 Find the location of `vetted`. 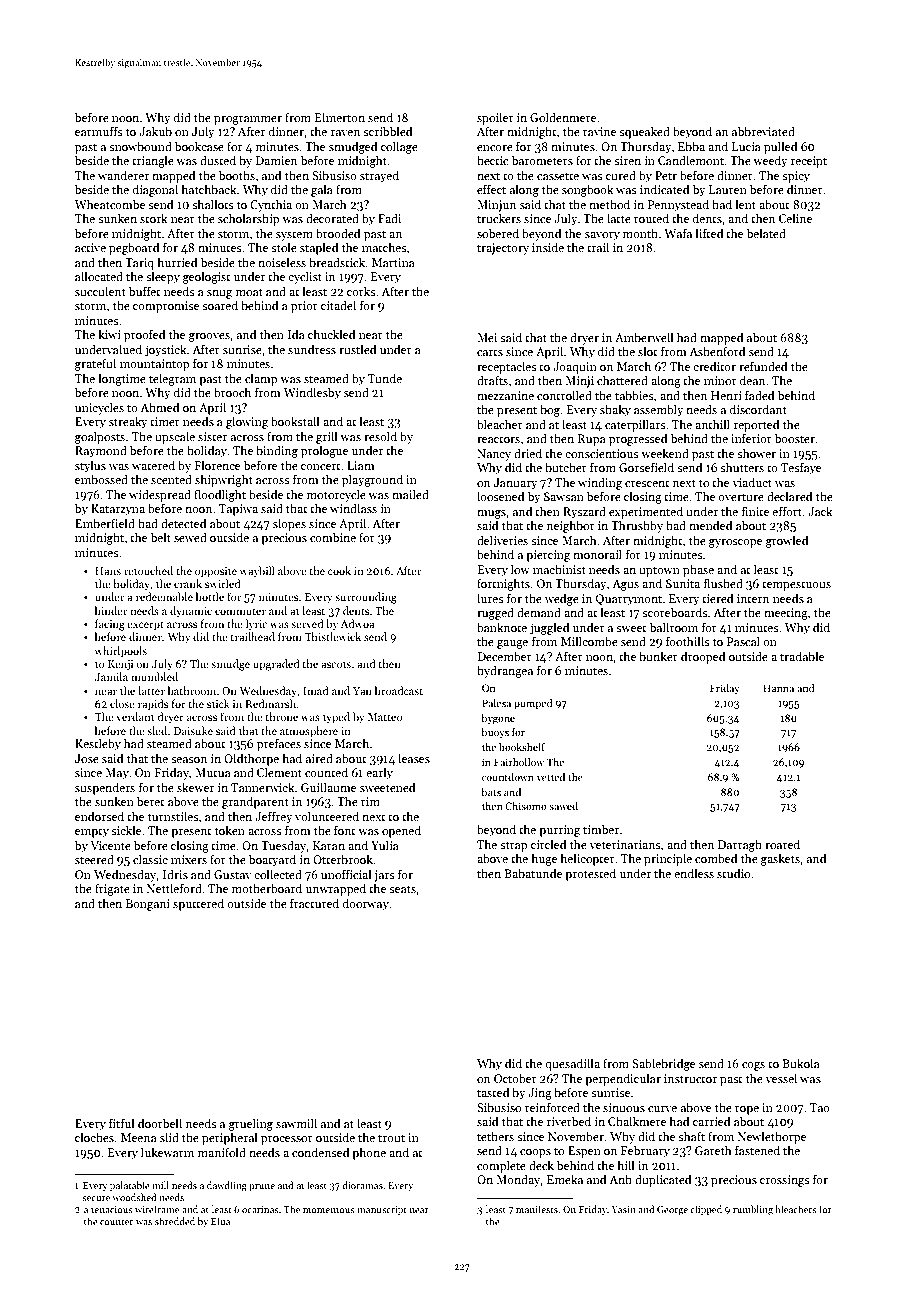

vetted is located at coordinates (551, 777).
